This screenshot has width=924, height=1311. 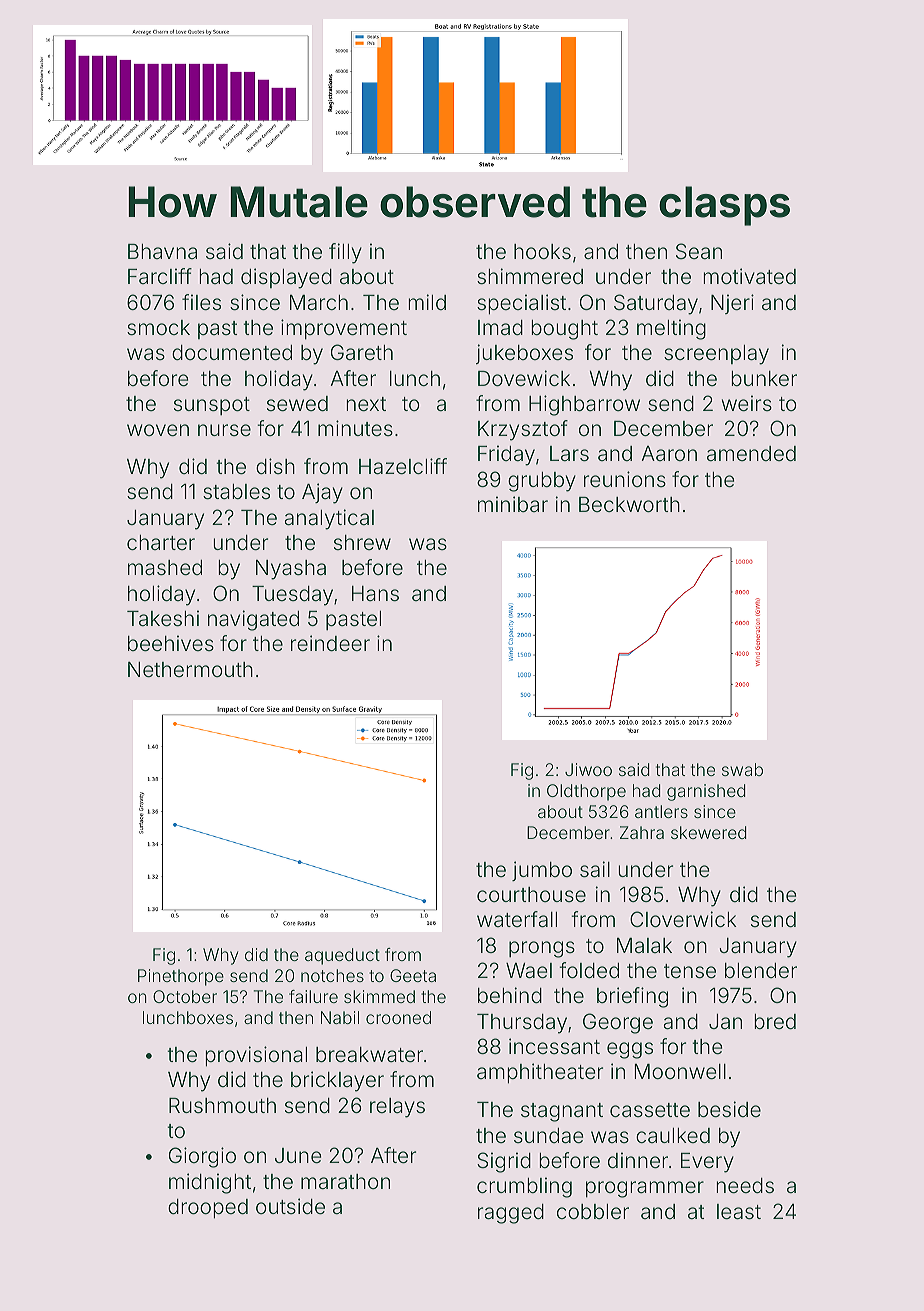 I want to click on Rushmouth, so click(x=222, y=1105).
